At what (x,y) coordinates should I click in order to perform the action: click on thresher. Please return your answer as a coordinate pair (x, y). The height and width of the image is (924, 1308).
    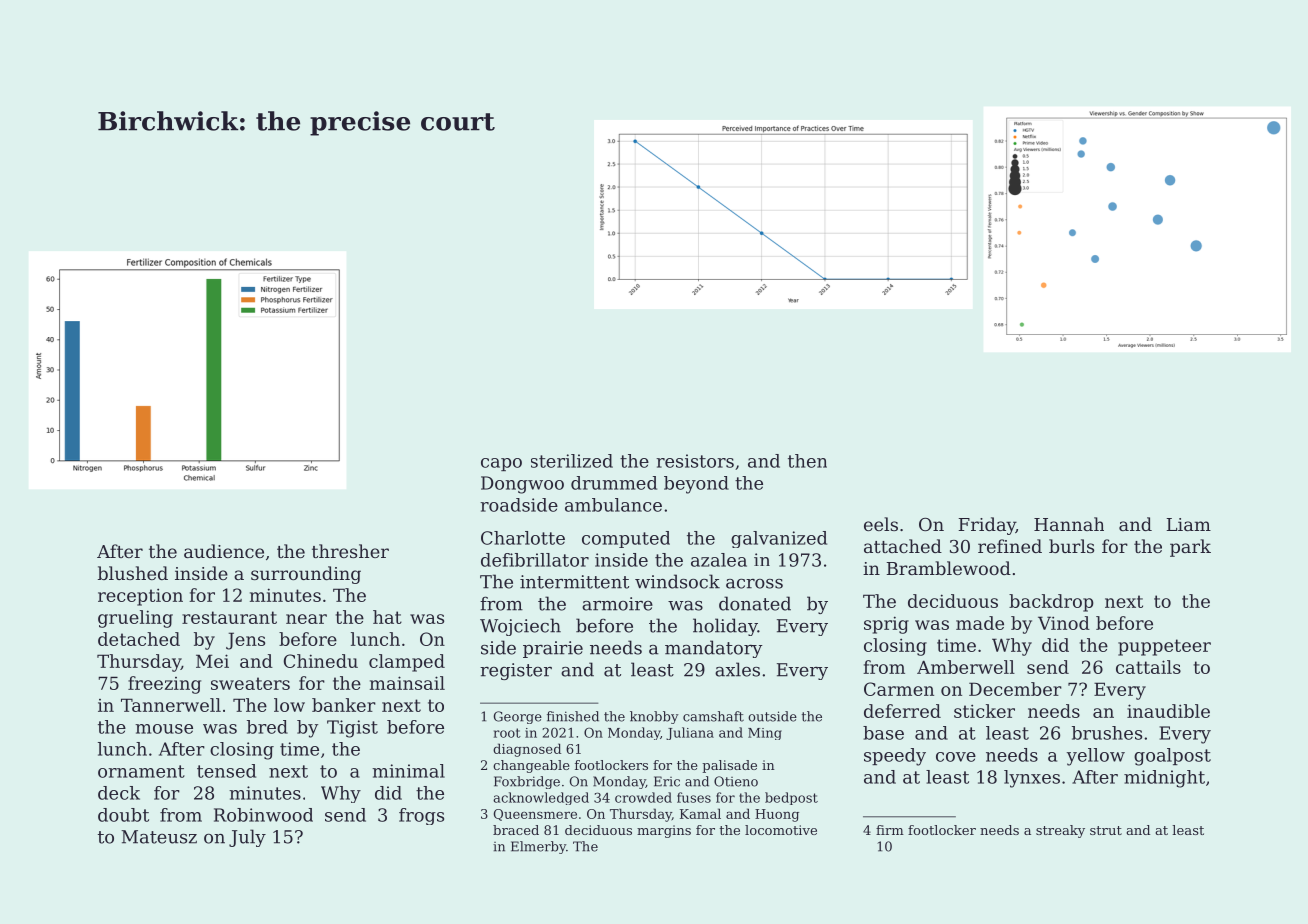
    Looking at the image, I should click on (350, 551).
